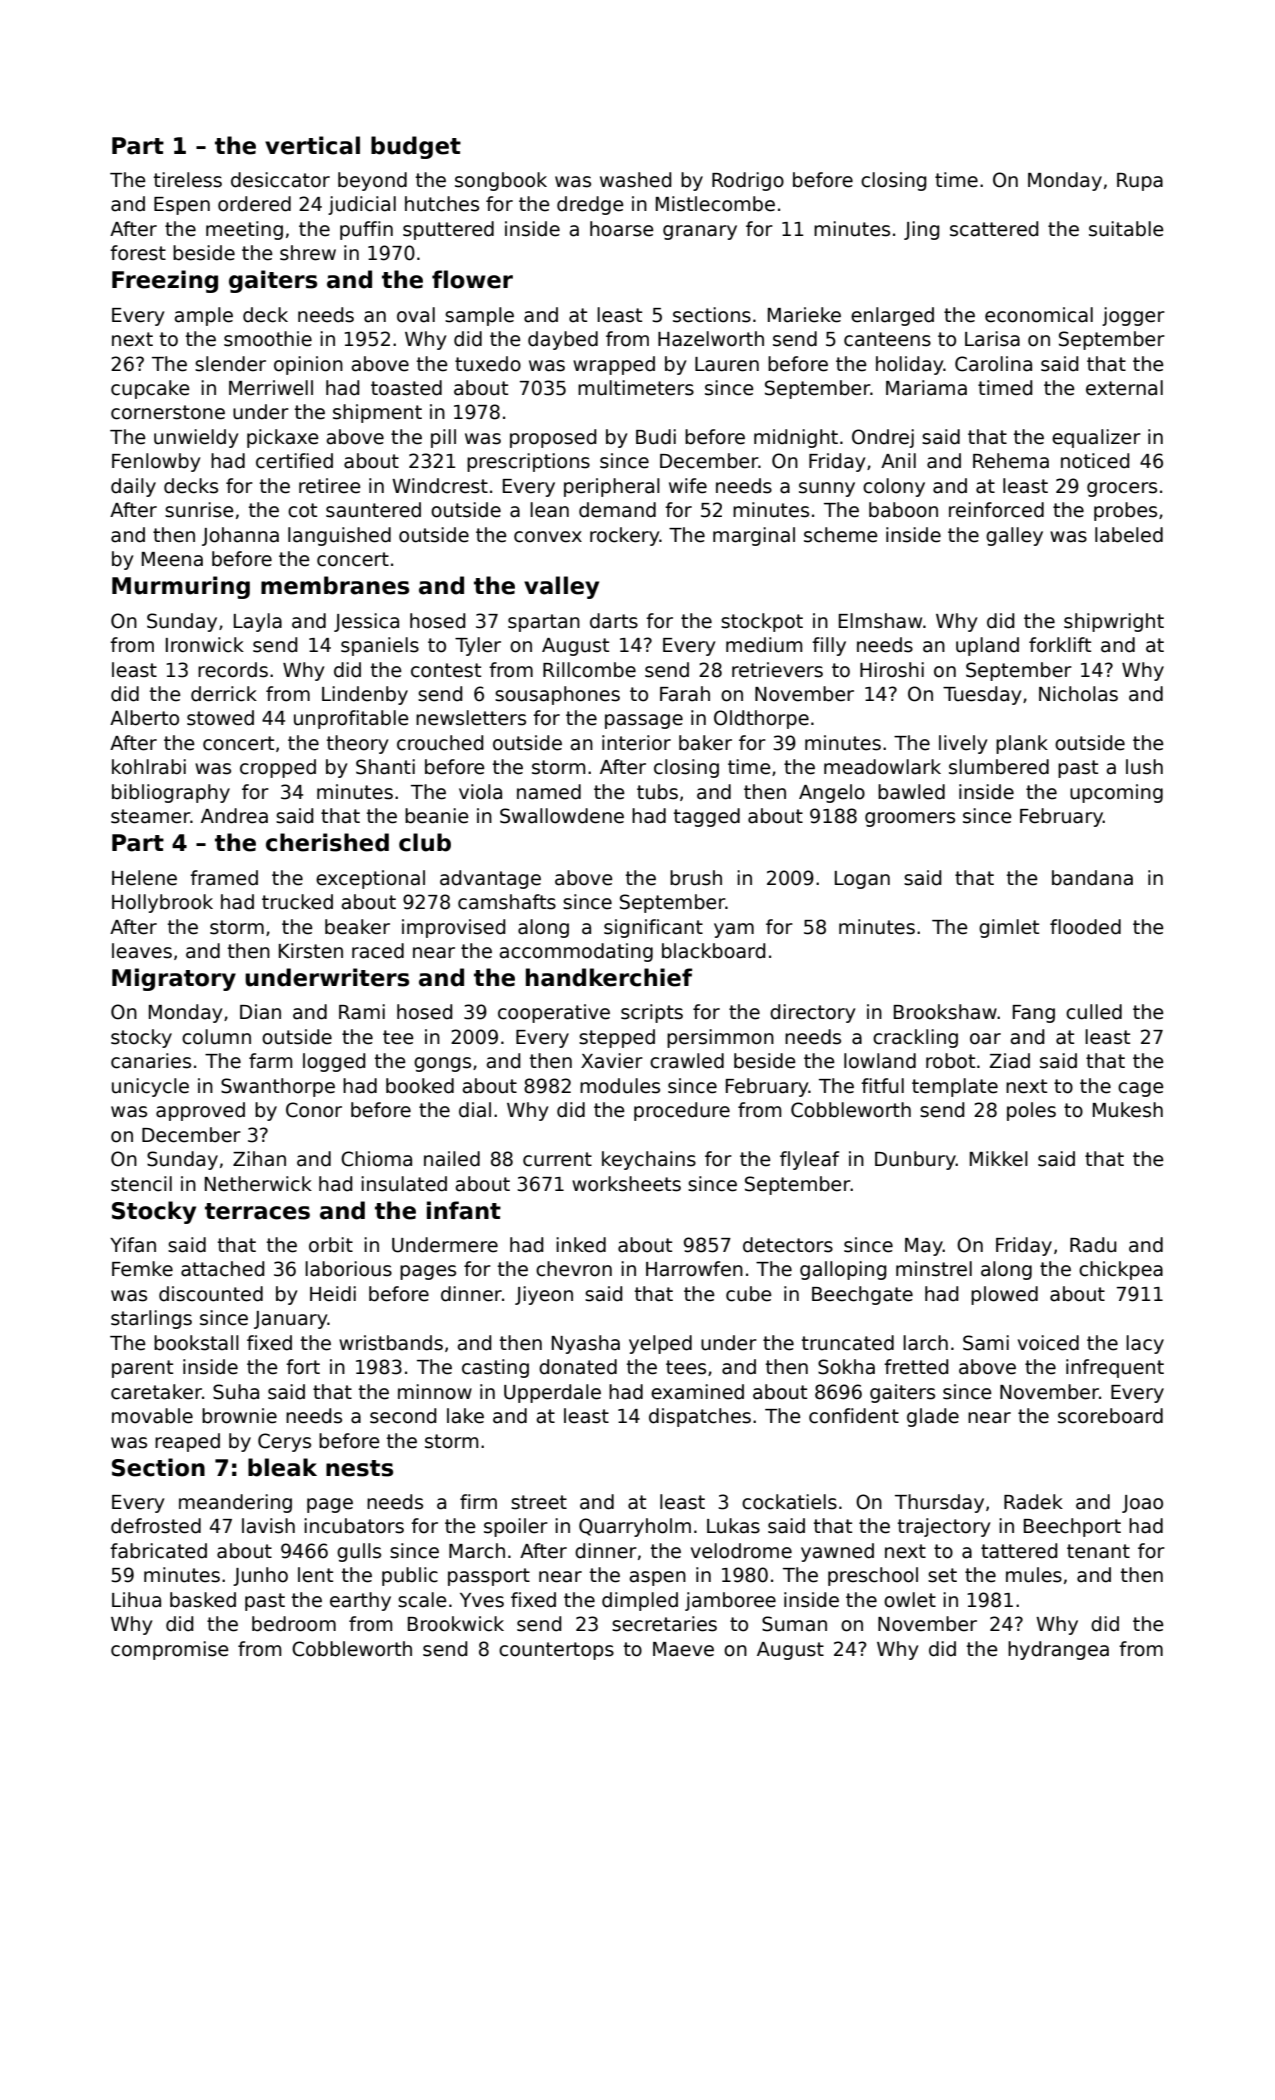  I want to click on Carolina, so click(993, 364).
